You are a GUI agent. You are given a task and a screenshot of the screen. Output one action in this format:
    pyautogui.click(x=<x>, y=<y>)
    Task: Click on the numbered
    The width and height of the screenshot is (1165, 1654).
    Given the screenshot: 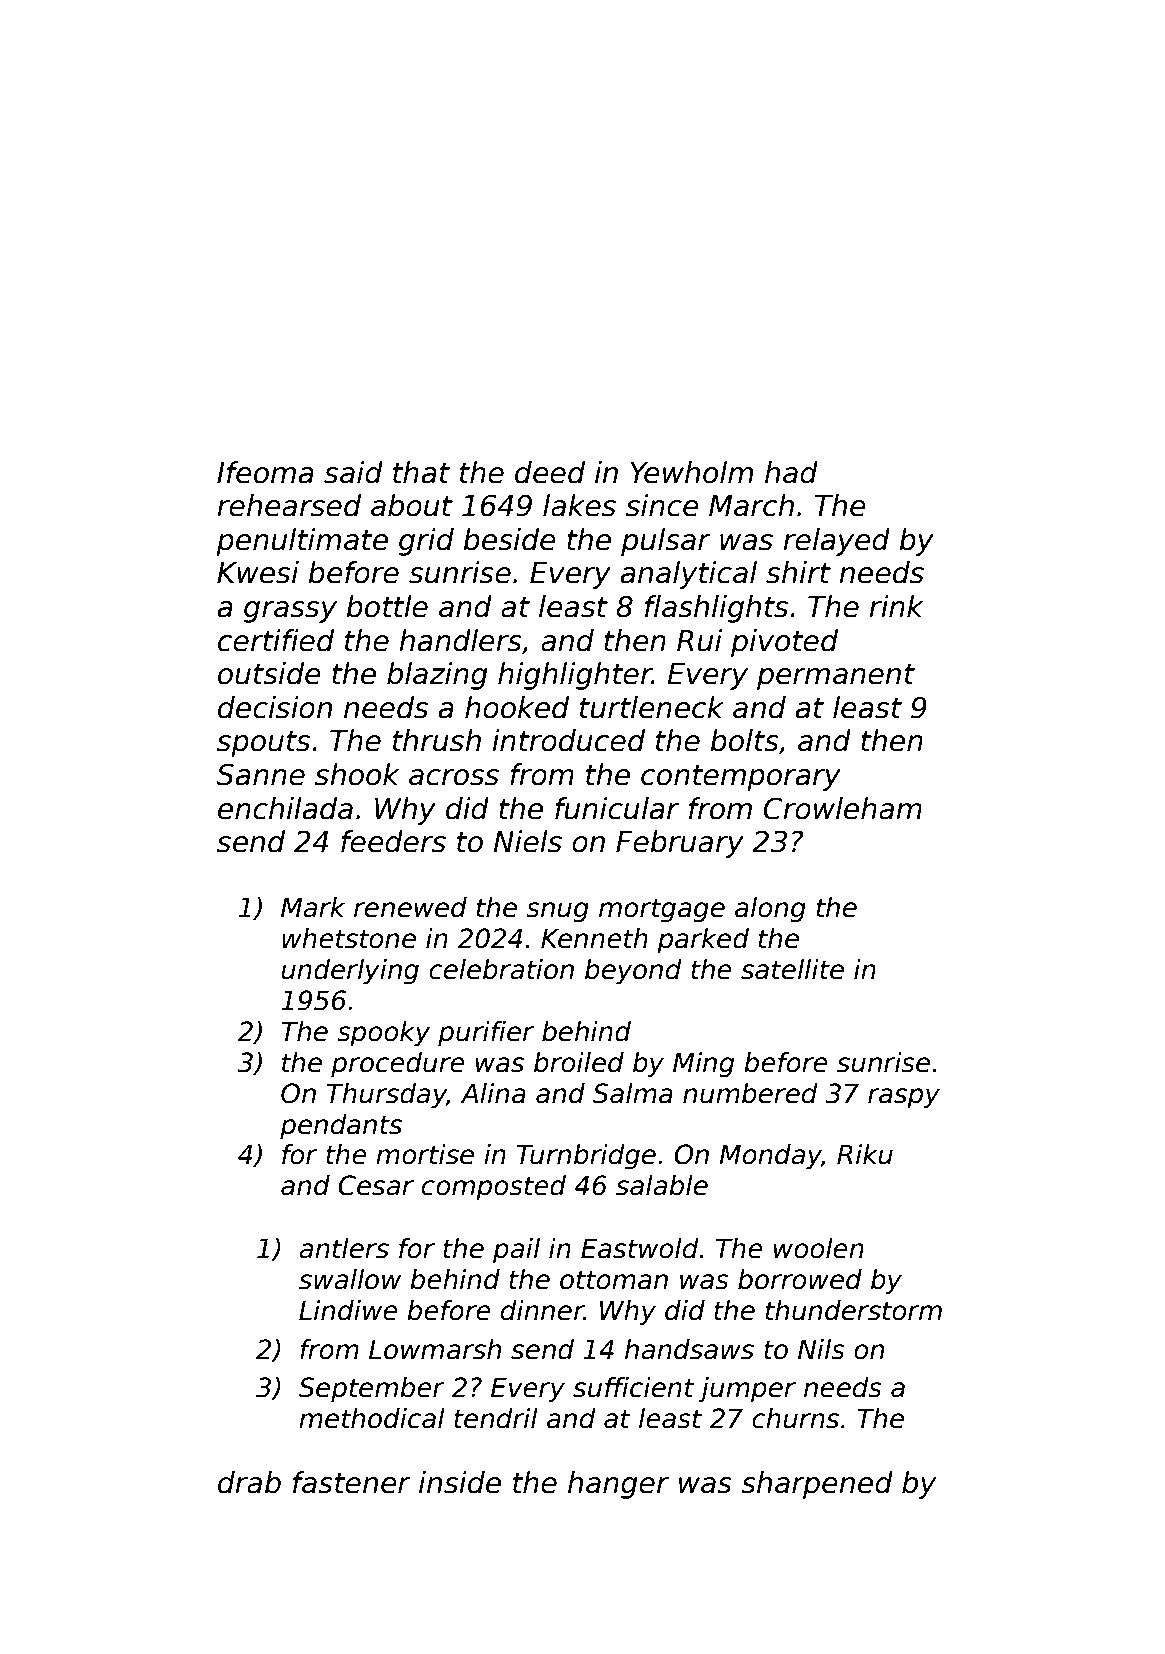 What is the action you would take?
    pyautogui.click(x=750, y=1093)
